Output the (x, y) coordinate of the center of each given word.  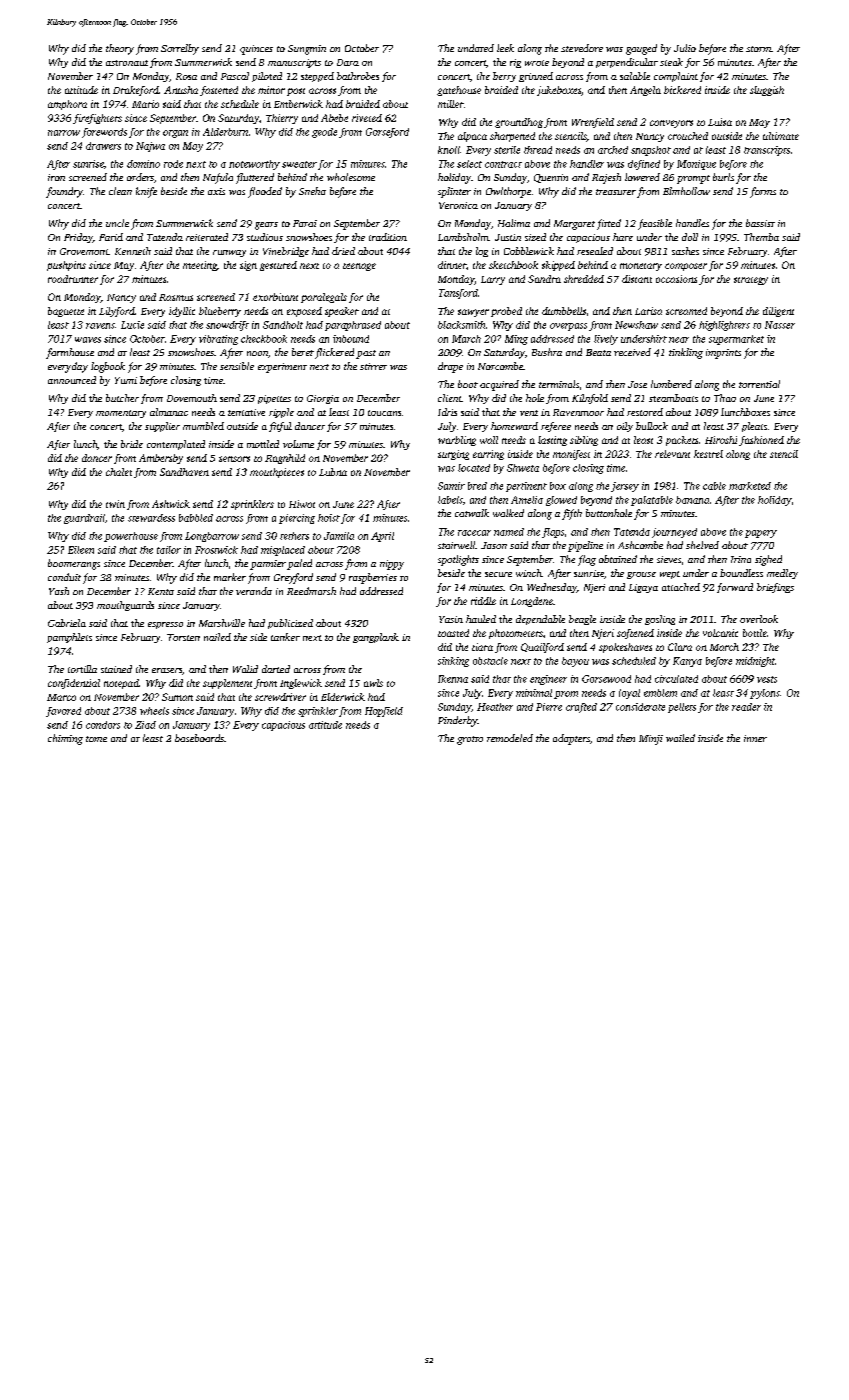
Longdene (532, 602)
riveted (367, 118)
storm (758, 49)
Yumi (126, 380)
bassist (760, 223)
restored (645, 412)
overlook (759, 619)
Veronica (458, 205)
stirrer (373, 366)
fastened (219, 91)
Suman (177, 697)
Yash (59, 591)
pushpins (66, 266)
